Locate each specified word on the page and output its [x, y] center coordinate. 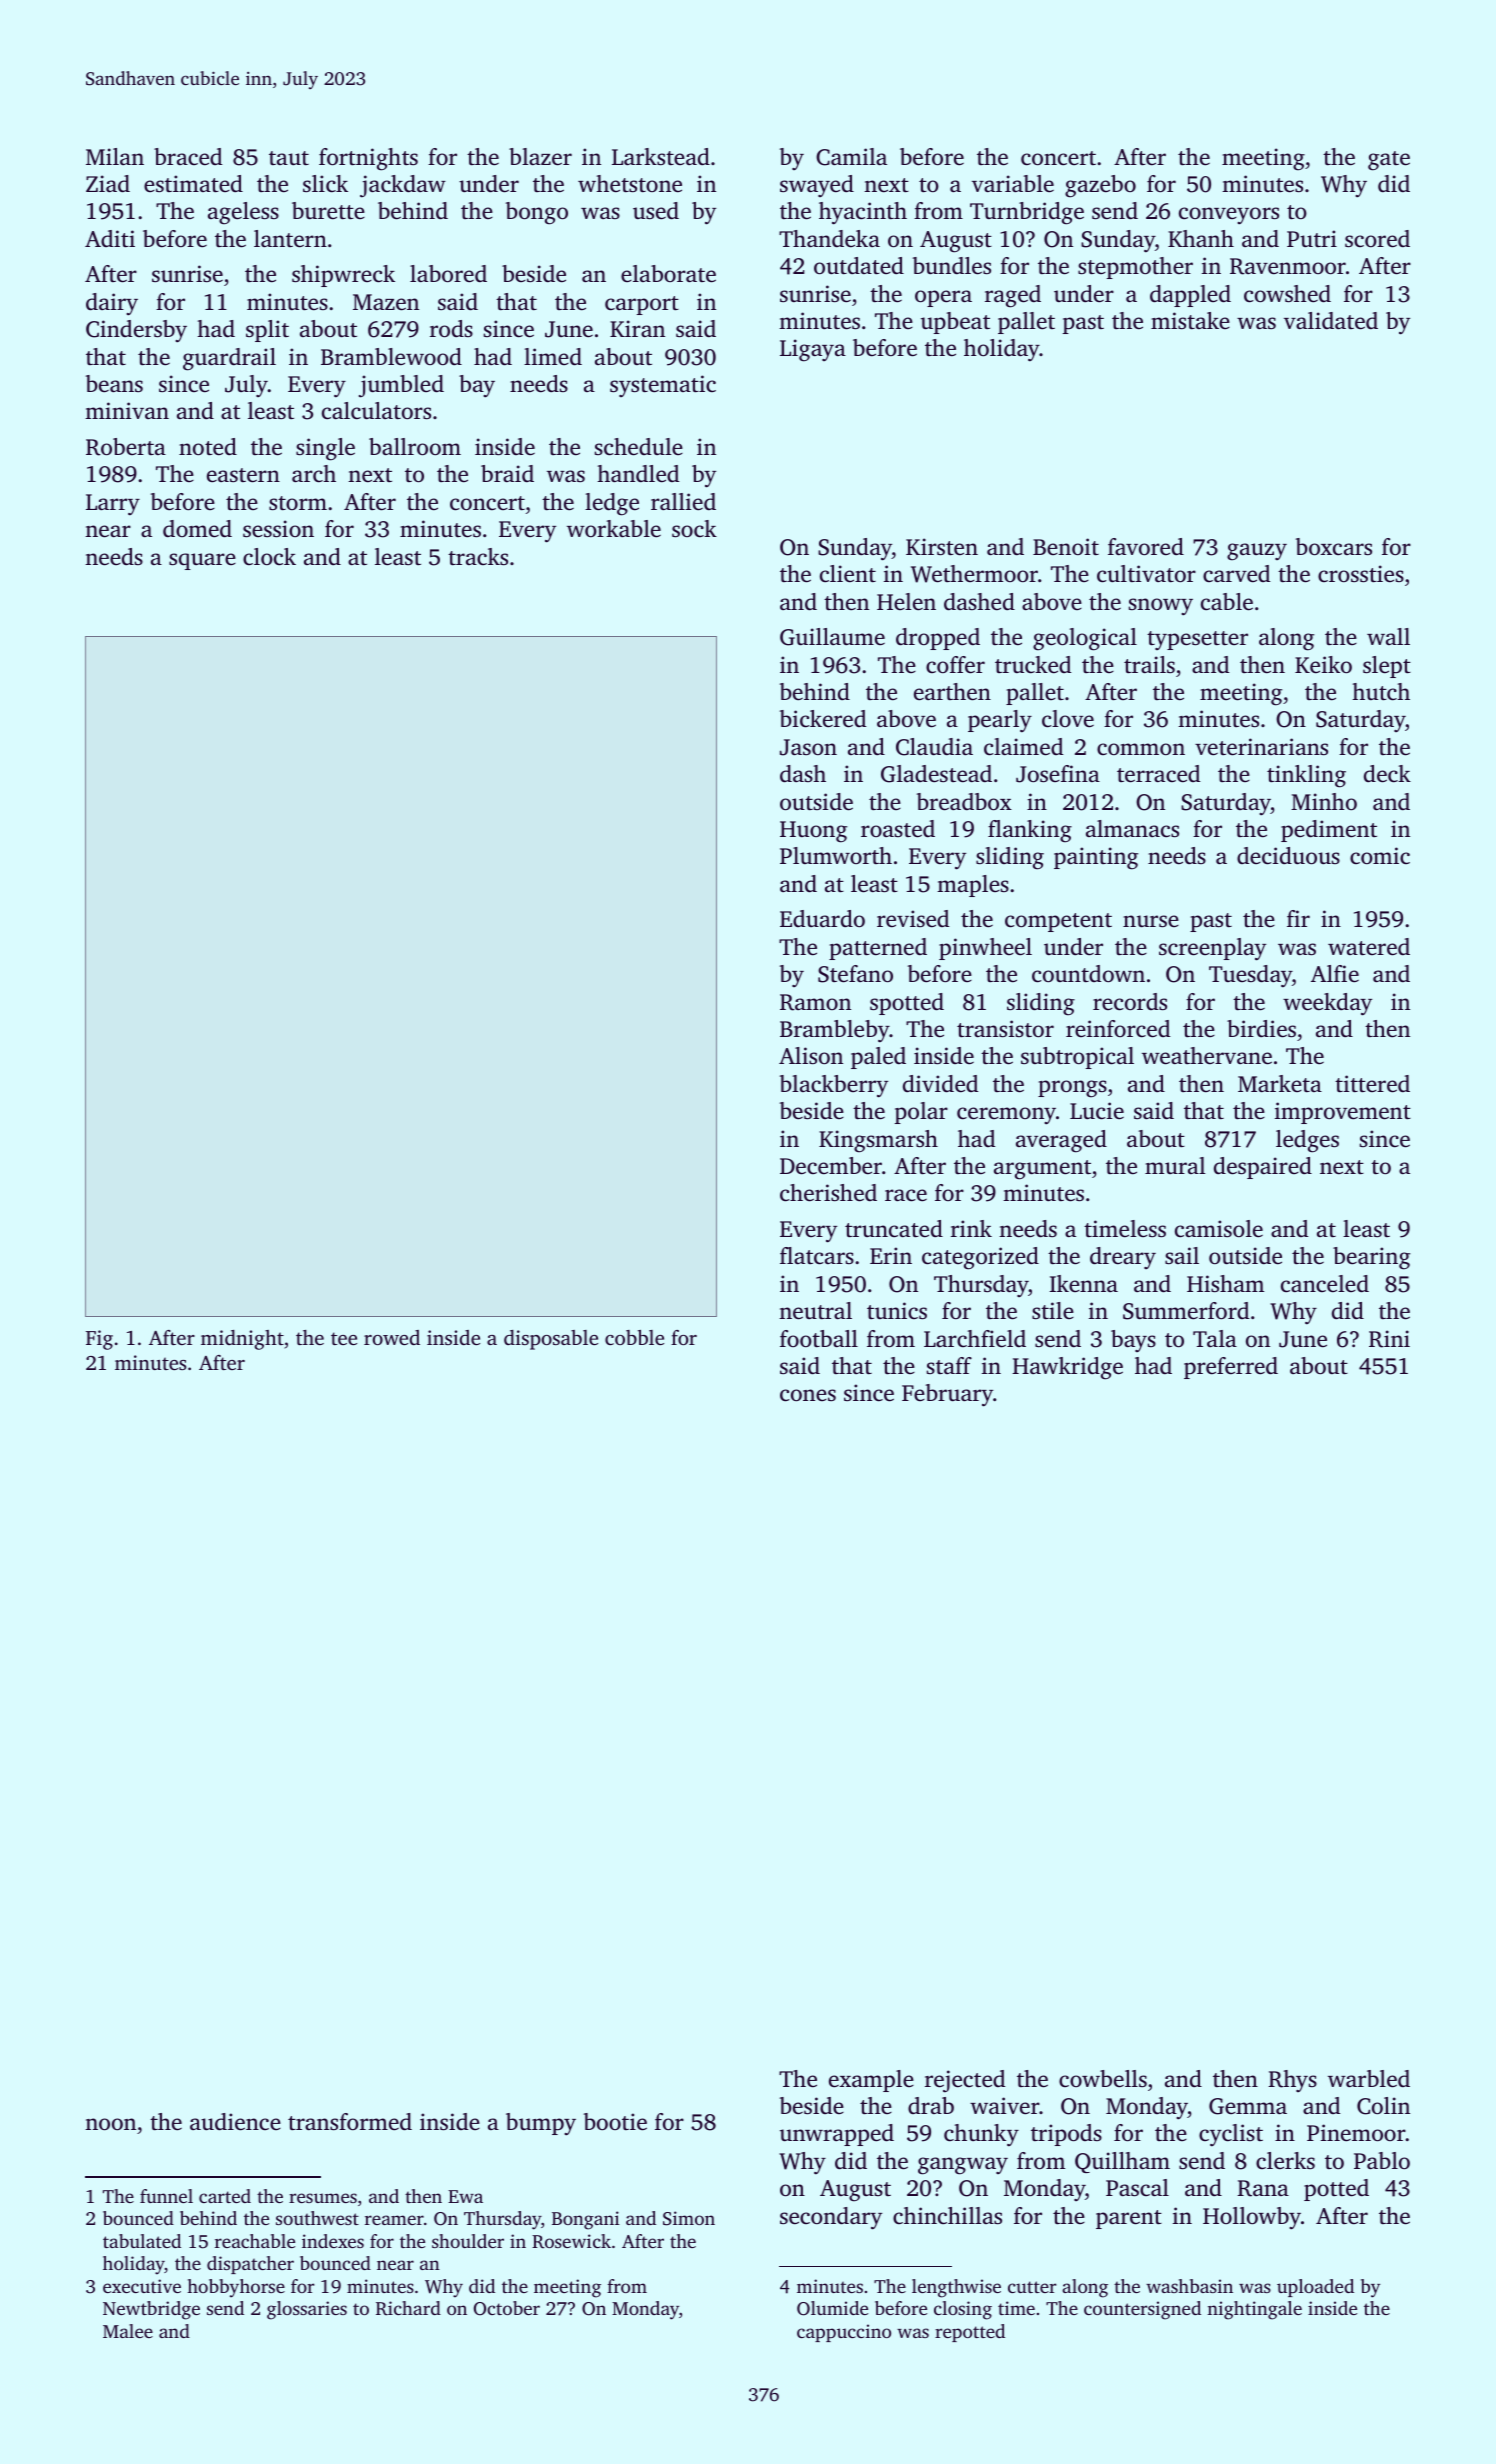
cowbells [1103, 2079]
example [871, 2081]
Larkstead [661, 156]
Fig [99, 1340]
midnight [242, 1340]
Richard [408, 2308]
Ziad [108, 184]
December [831, 1166]
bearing [1371, 1258]
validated [1331, 321]
